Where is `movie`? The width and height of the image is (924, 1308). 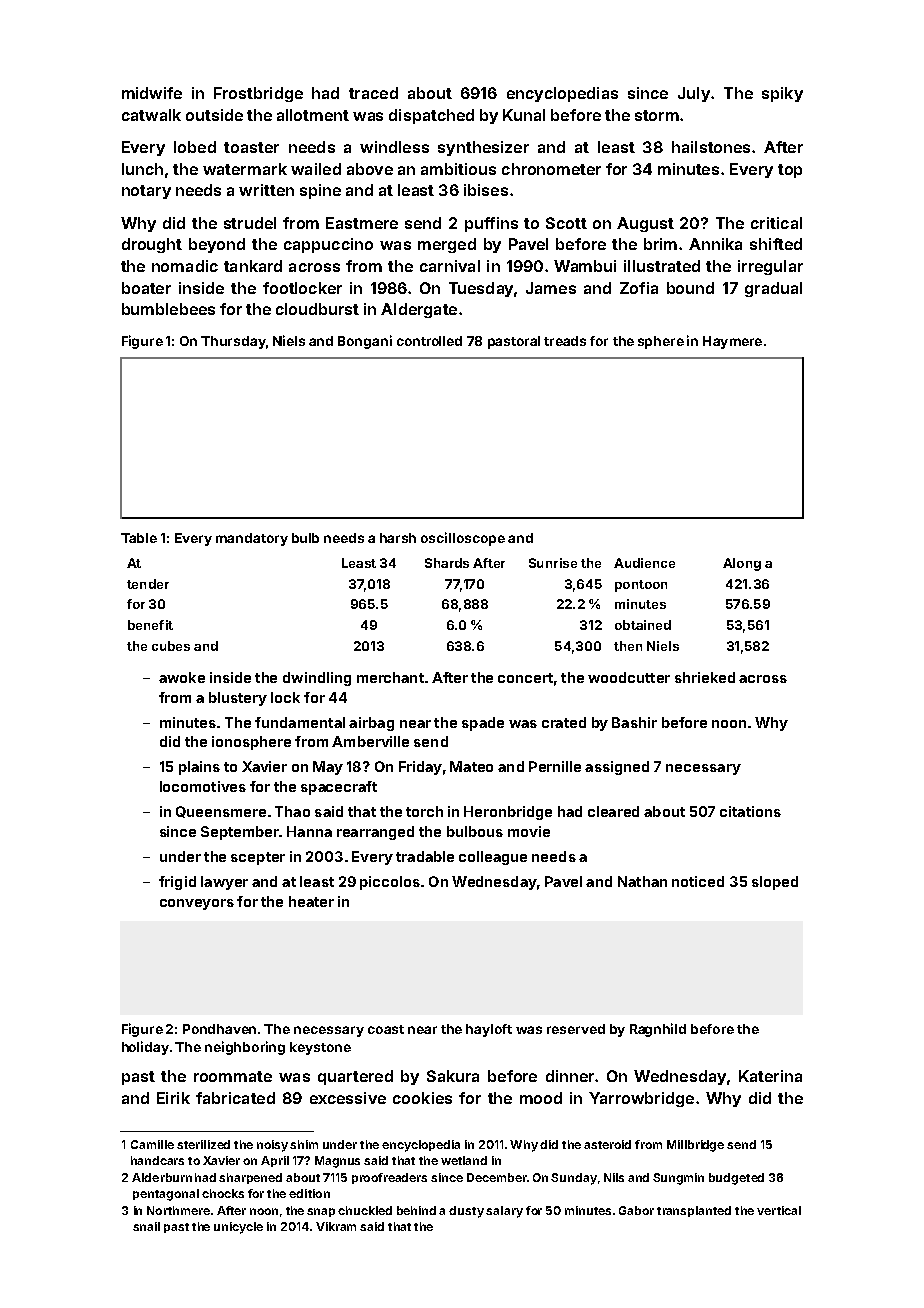 movie is located at coordinates (529, 831).
